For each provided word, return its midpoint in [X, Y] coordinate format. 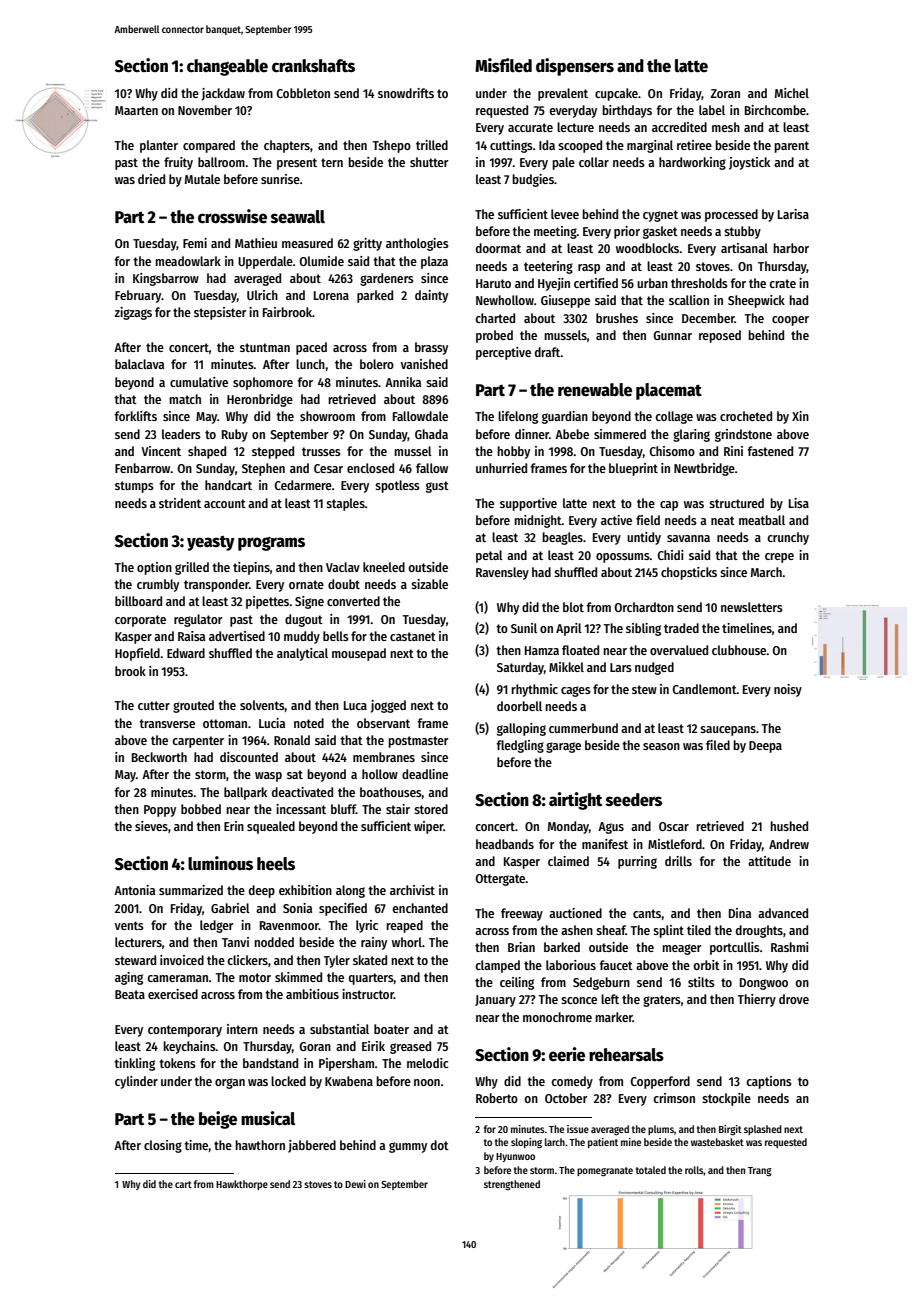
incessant [301, 809]
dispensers [575, 67]
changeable [227, 67]
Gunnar [672, 335]
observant [383, 723]
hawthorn [260, 1145]
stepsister [220, 313]
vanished [424, 364]
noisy [788, 690]
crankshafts [313, 66]
